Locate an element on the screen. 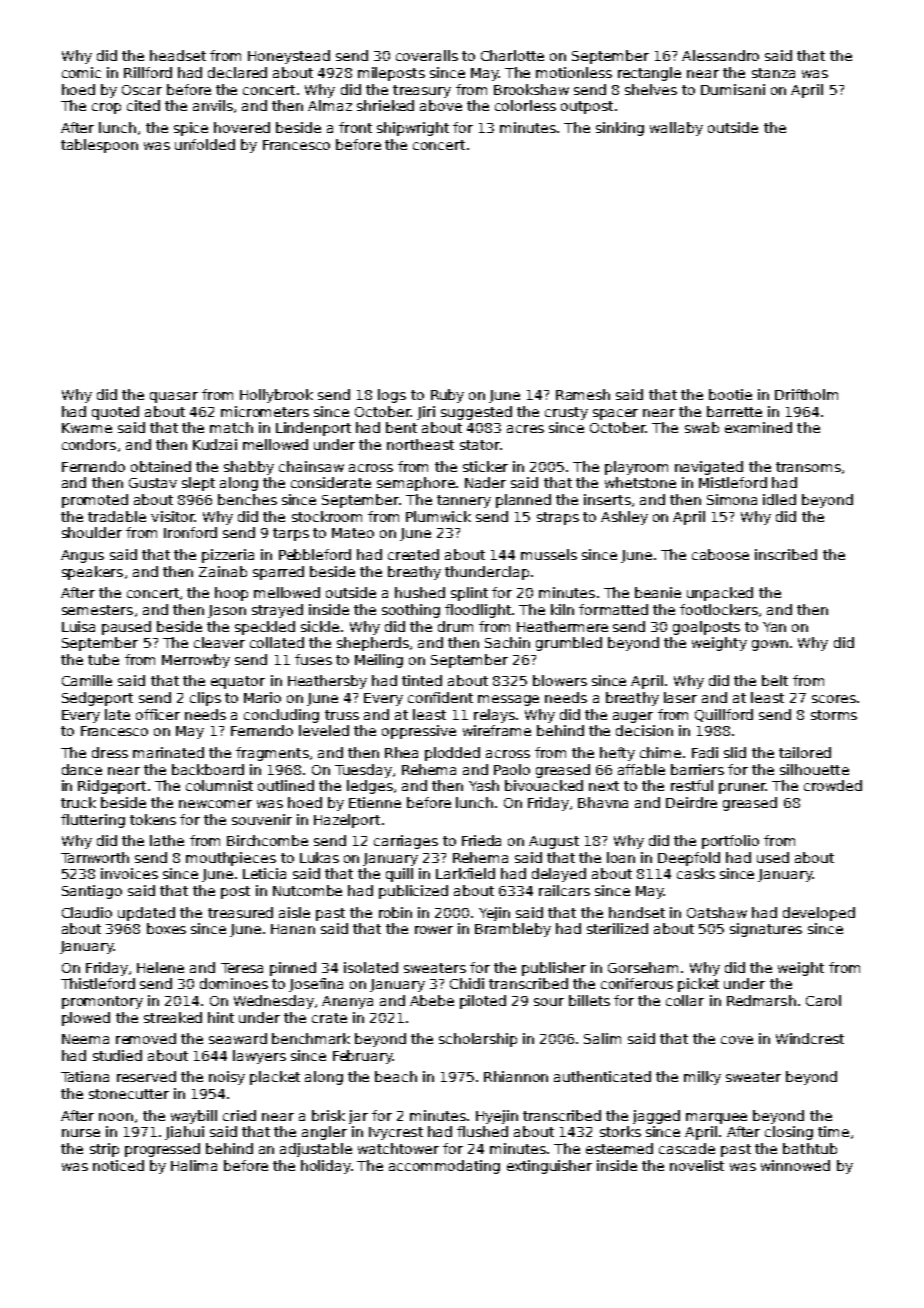 This screenshot has width=924, height=1308. Neema is located at coordinates (85, 1039).
